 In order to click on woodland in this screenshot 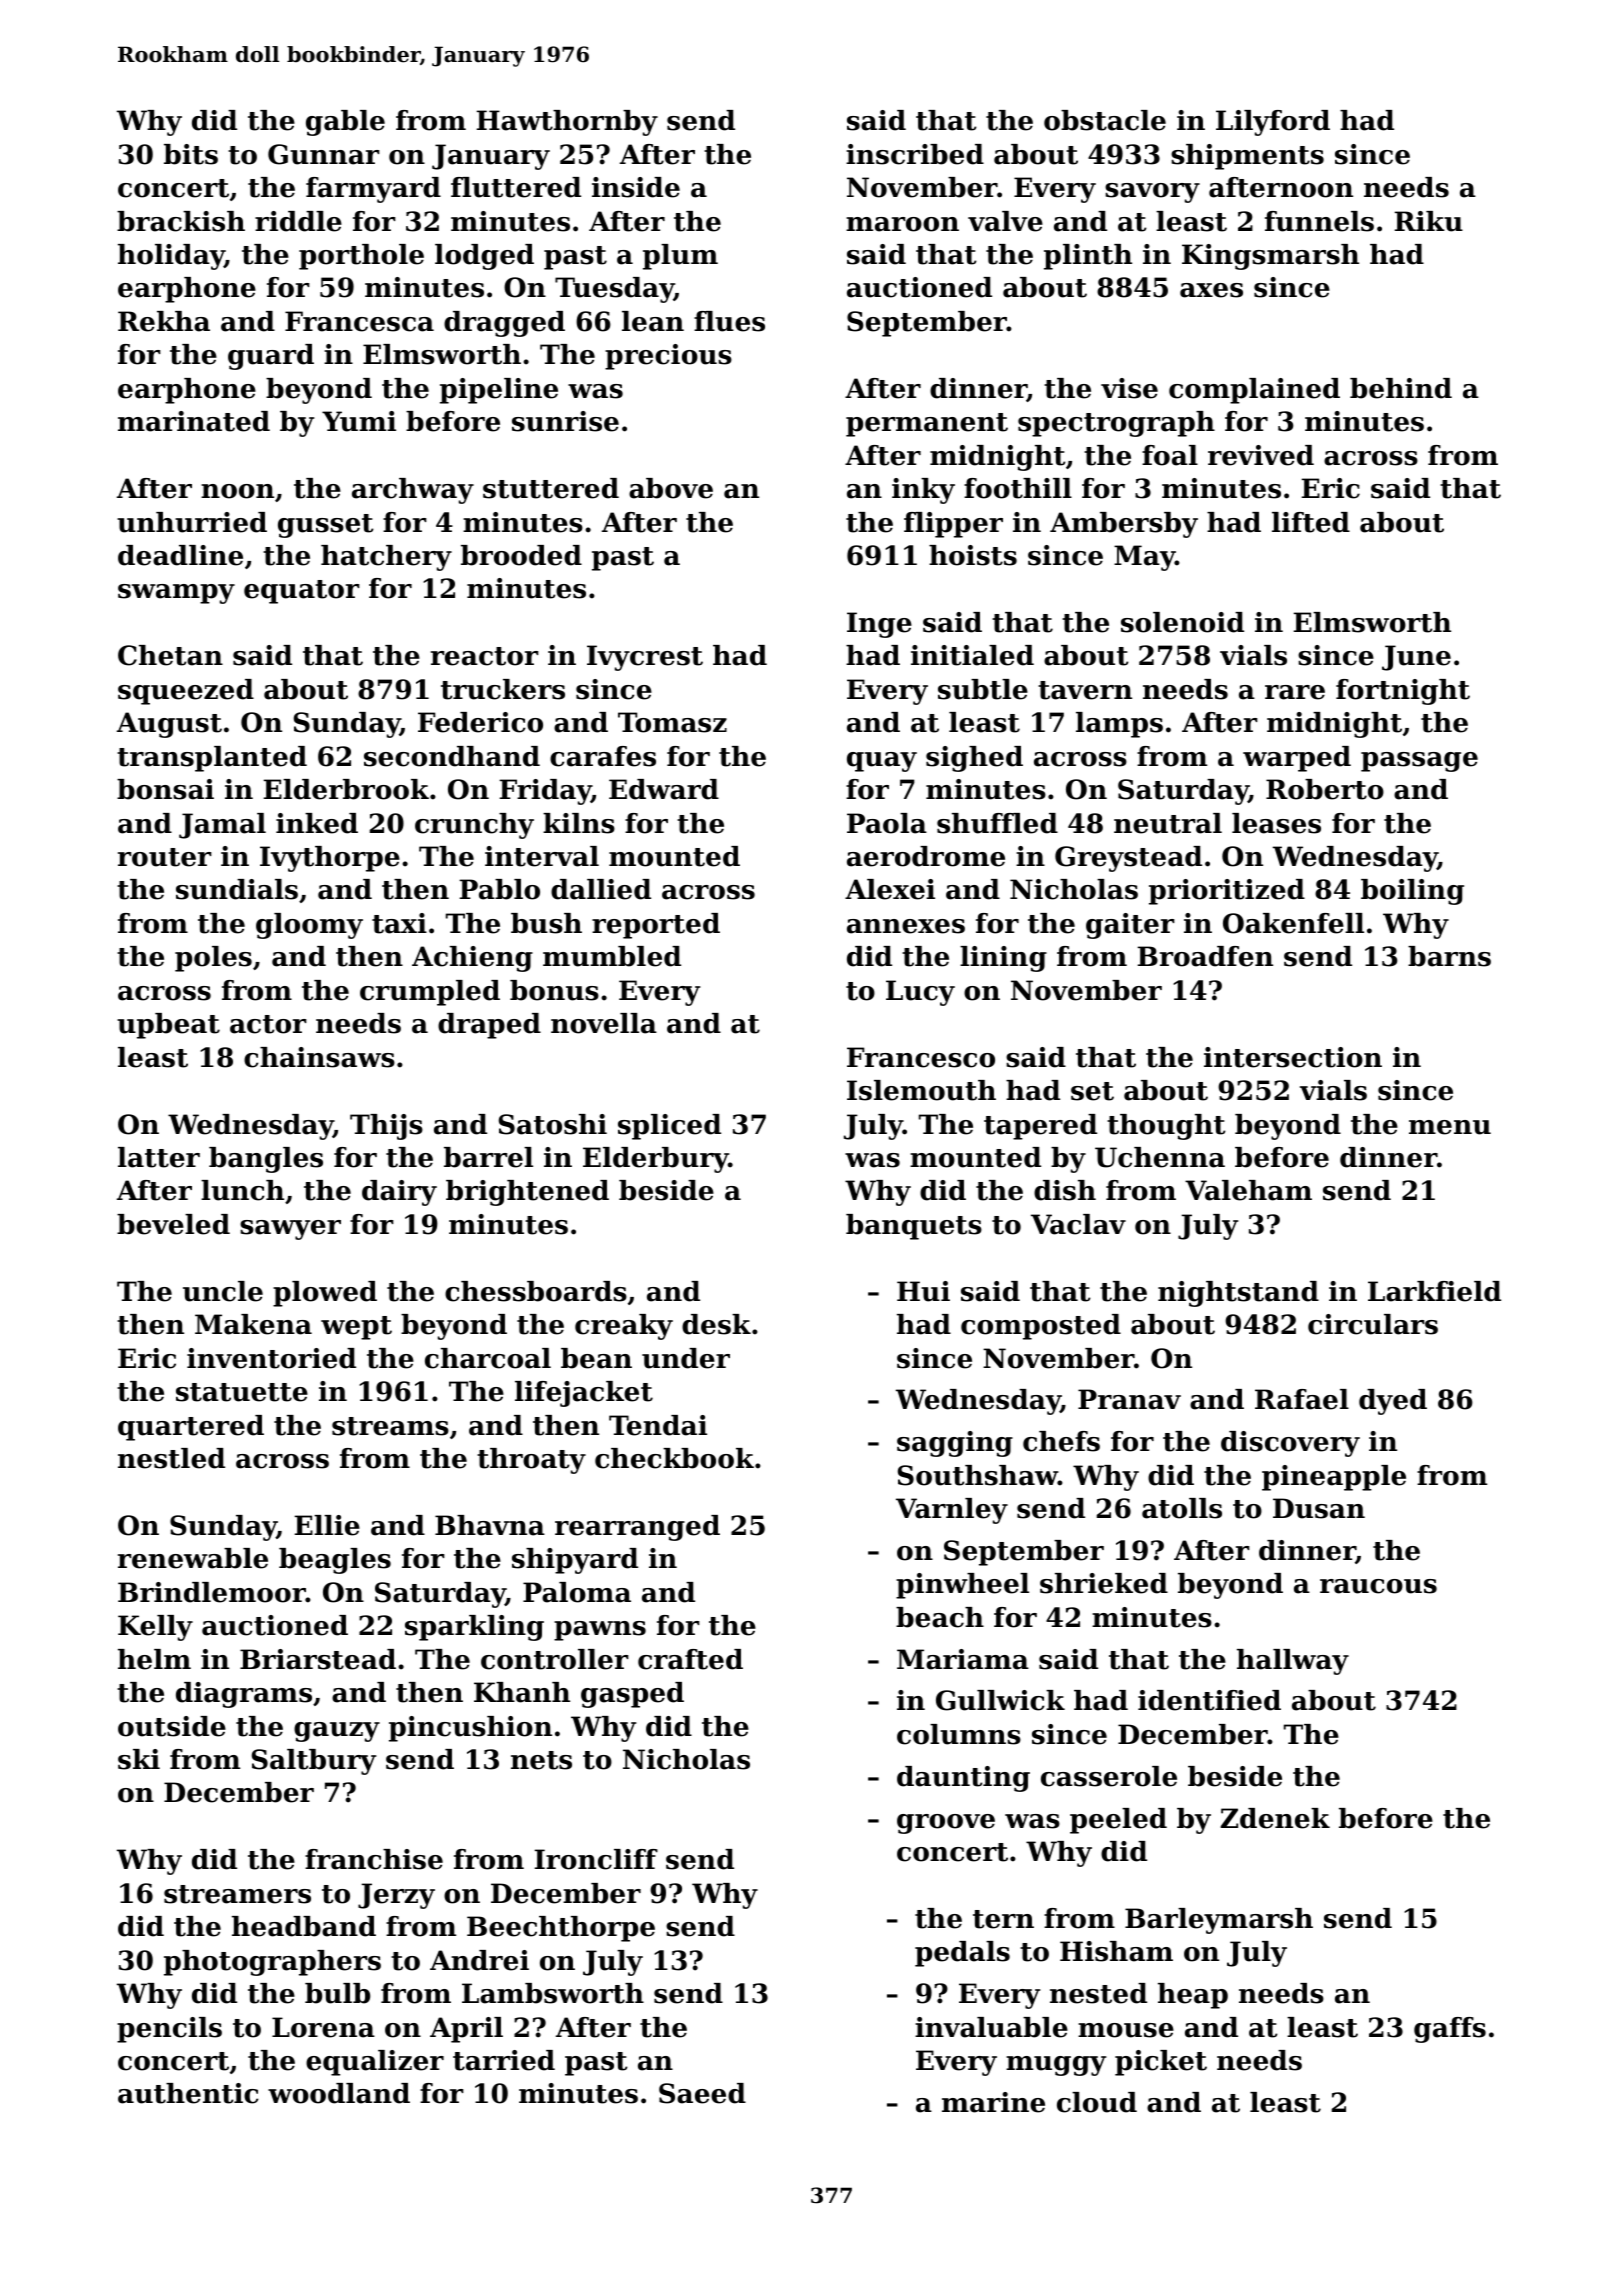, I will do `click(339, 2093)`.
